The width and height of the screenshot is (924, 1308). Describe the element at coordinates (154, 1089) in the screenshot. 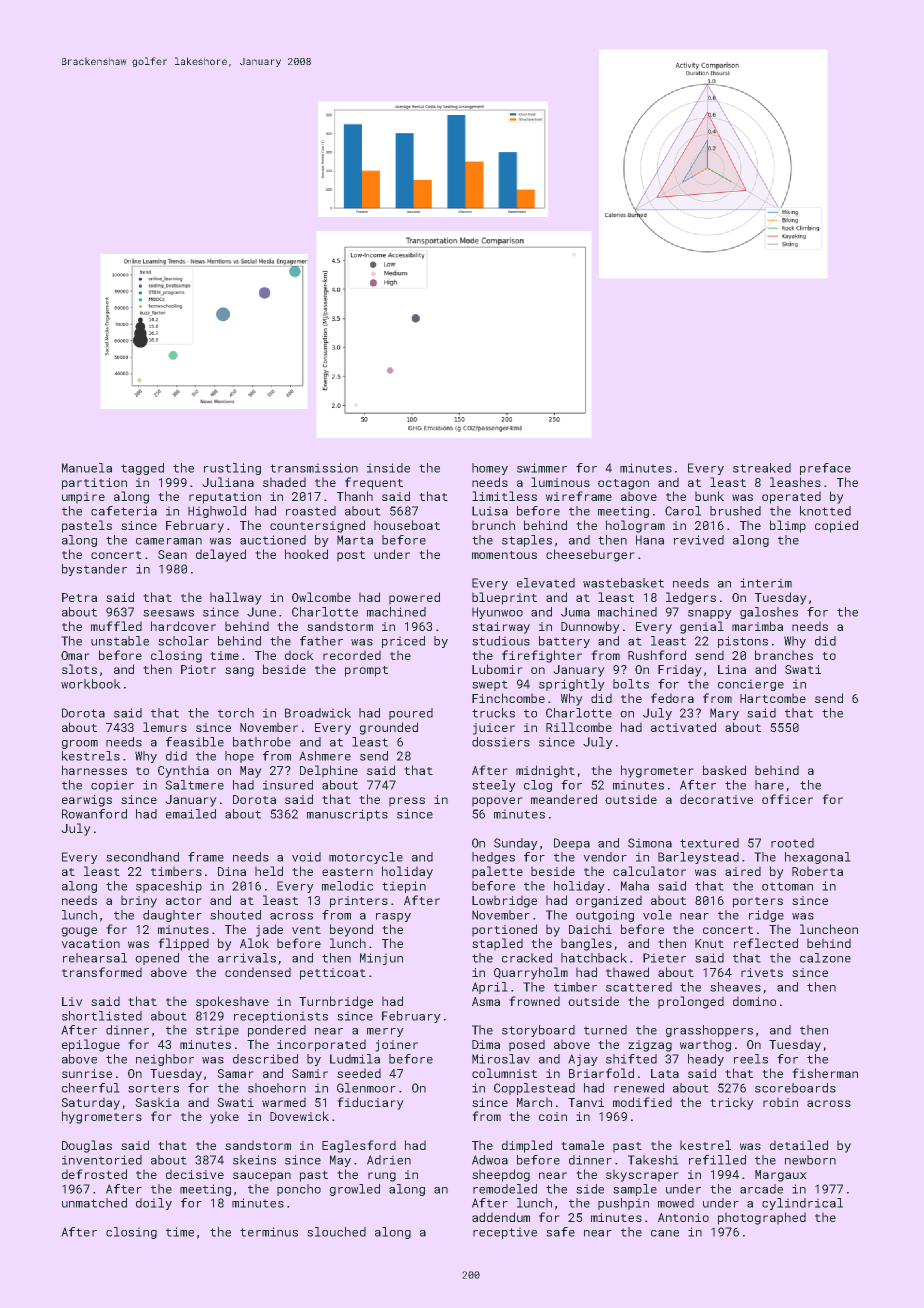

I see `sorters` at that location.
